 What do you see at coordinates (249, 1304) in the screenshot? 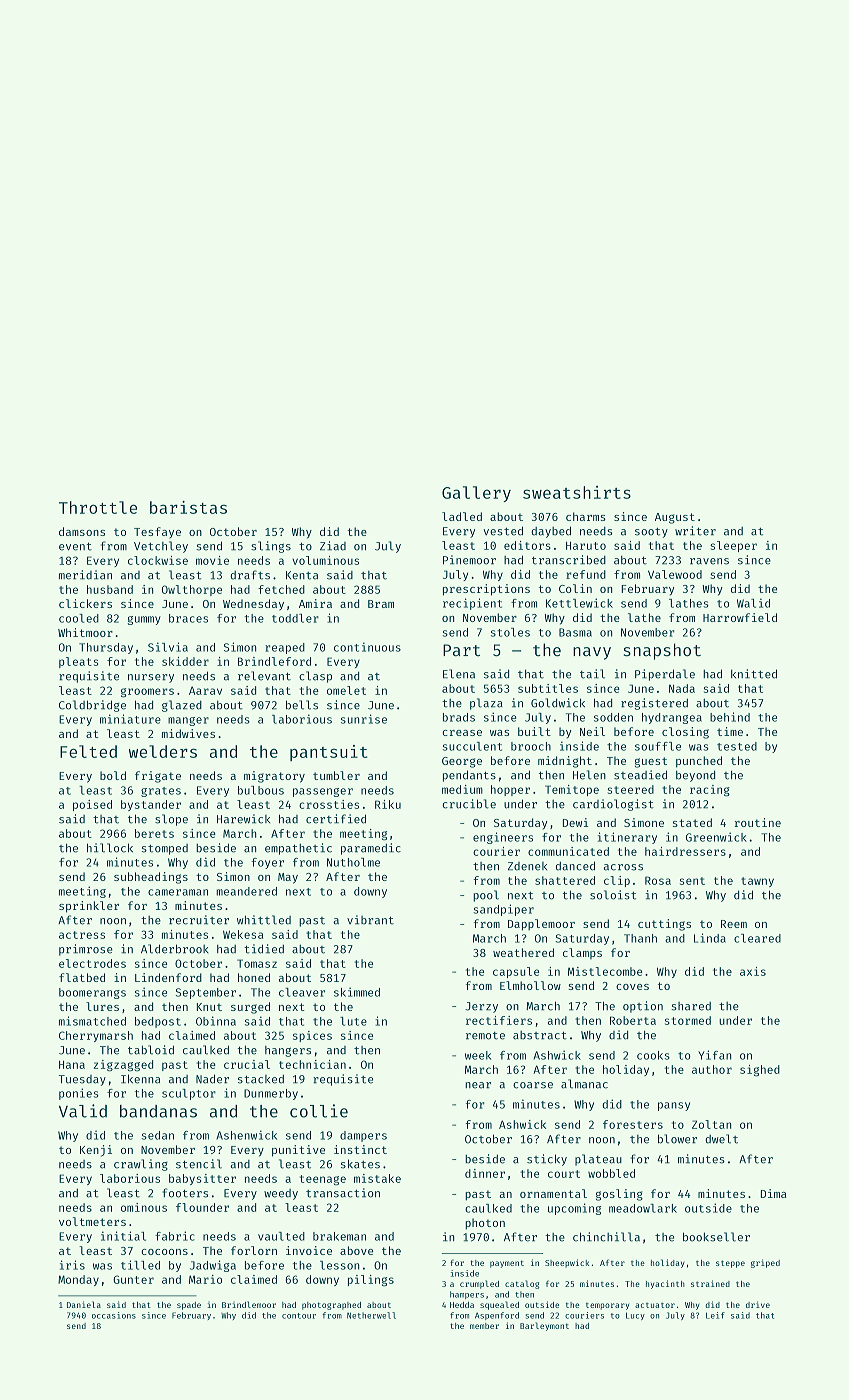
I see `Brindlemoor` at bounding box center [249, 1304].
